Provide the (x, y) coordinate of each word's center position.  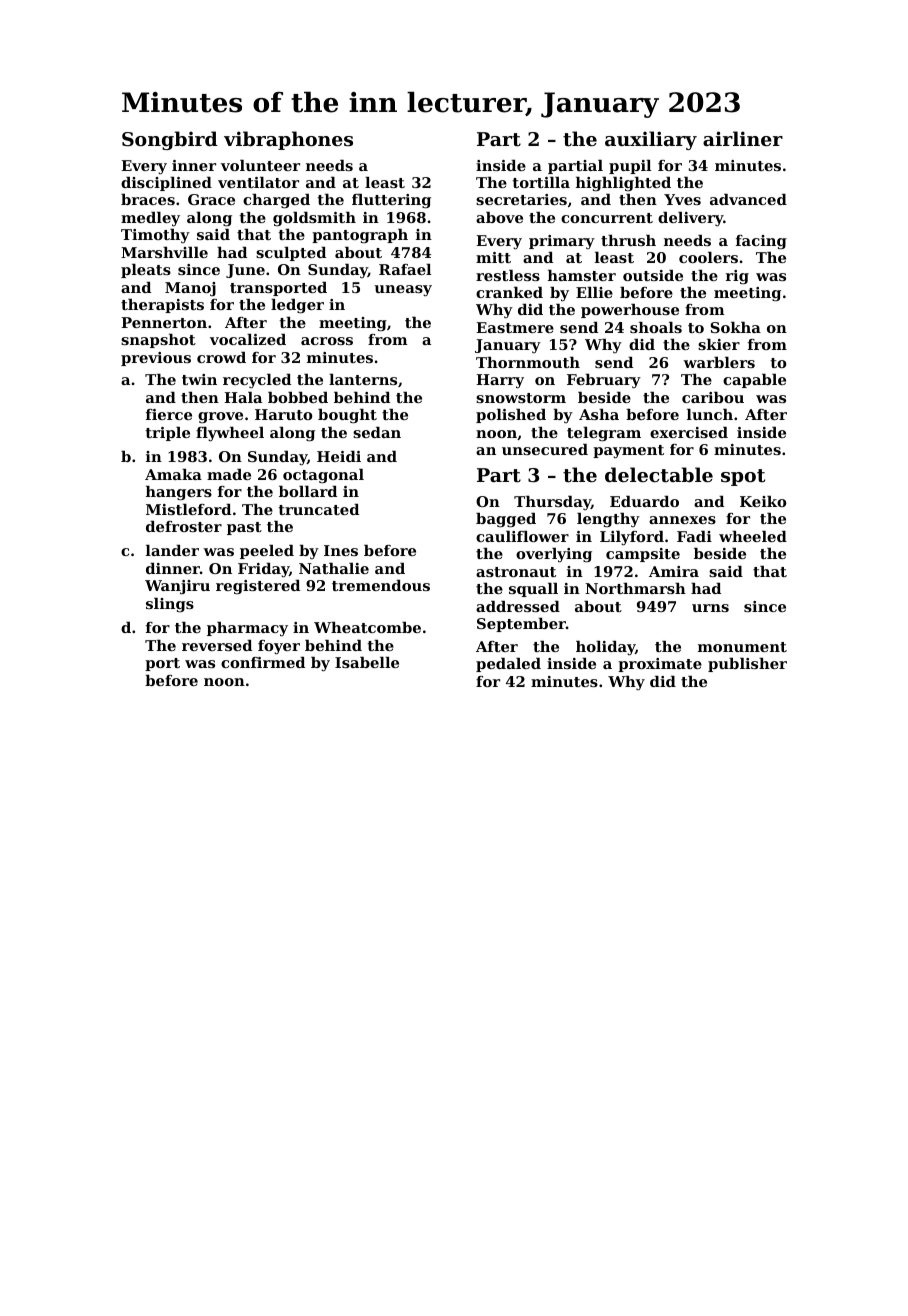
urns (710, 608)
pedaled (508, 665)
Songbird (170, 140)
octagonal (323, 476)
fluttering (391, 201)
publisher (747, 665)
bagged (506, 520)
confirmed (263, 662)
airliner (743, 138)
